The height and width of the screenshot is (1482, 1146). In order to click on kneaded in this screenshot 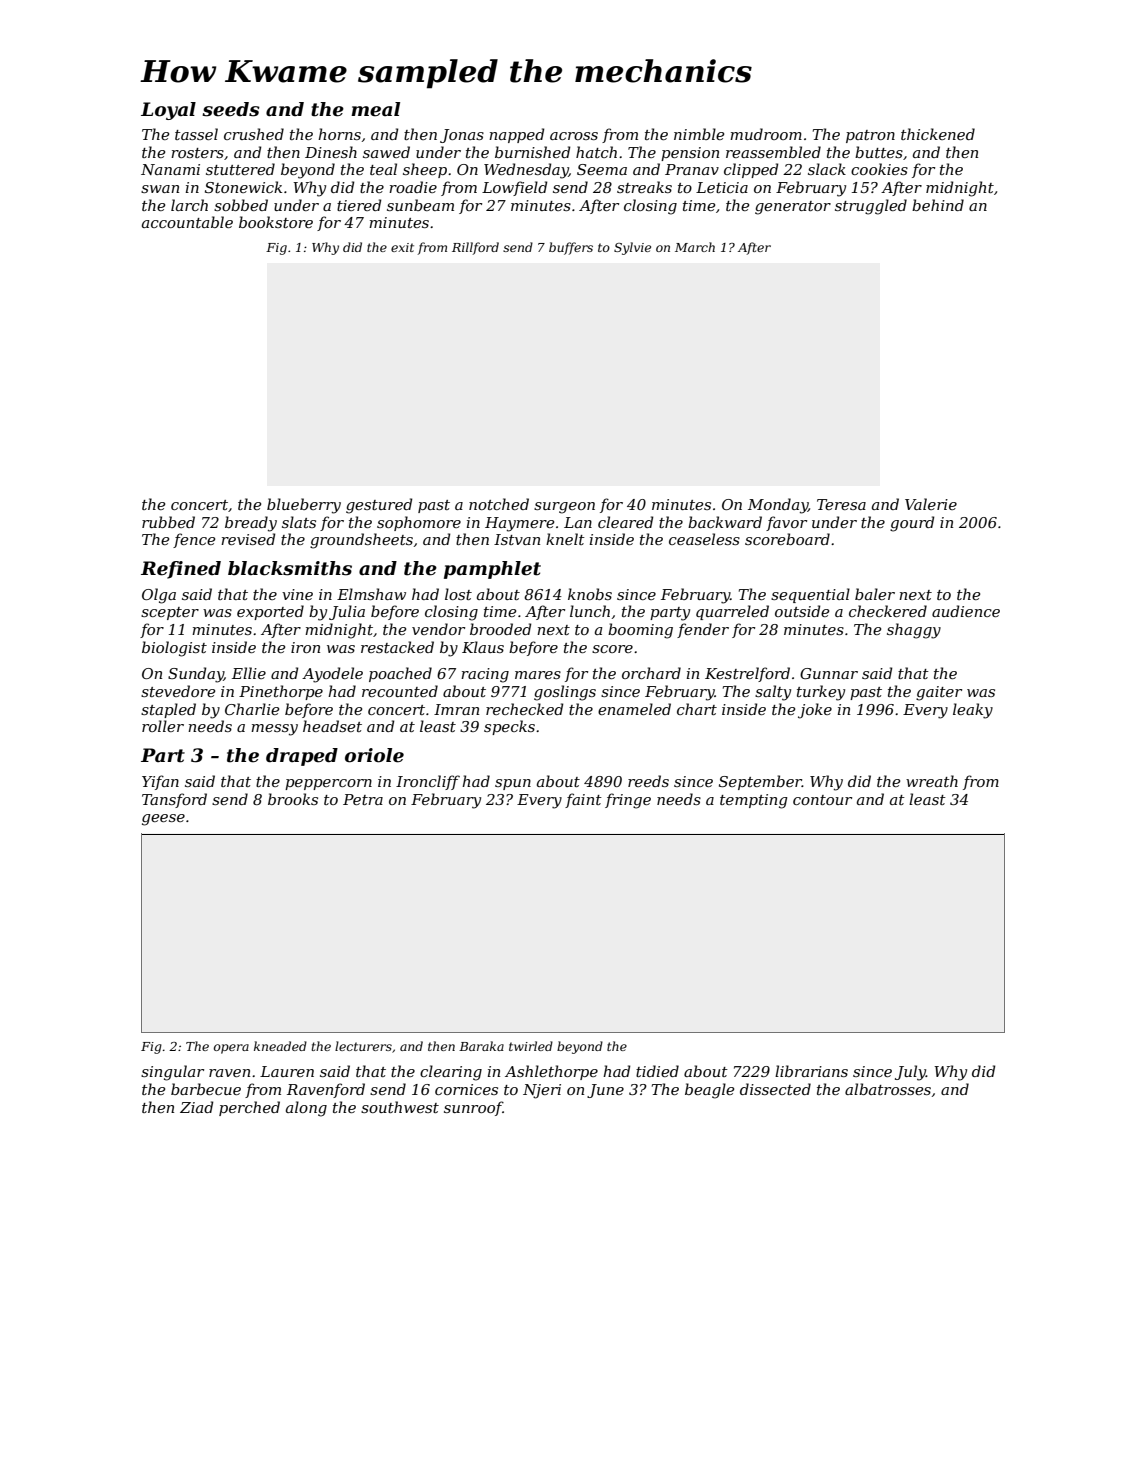, I will do `click(280, 1046)`.
